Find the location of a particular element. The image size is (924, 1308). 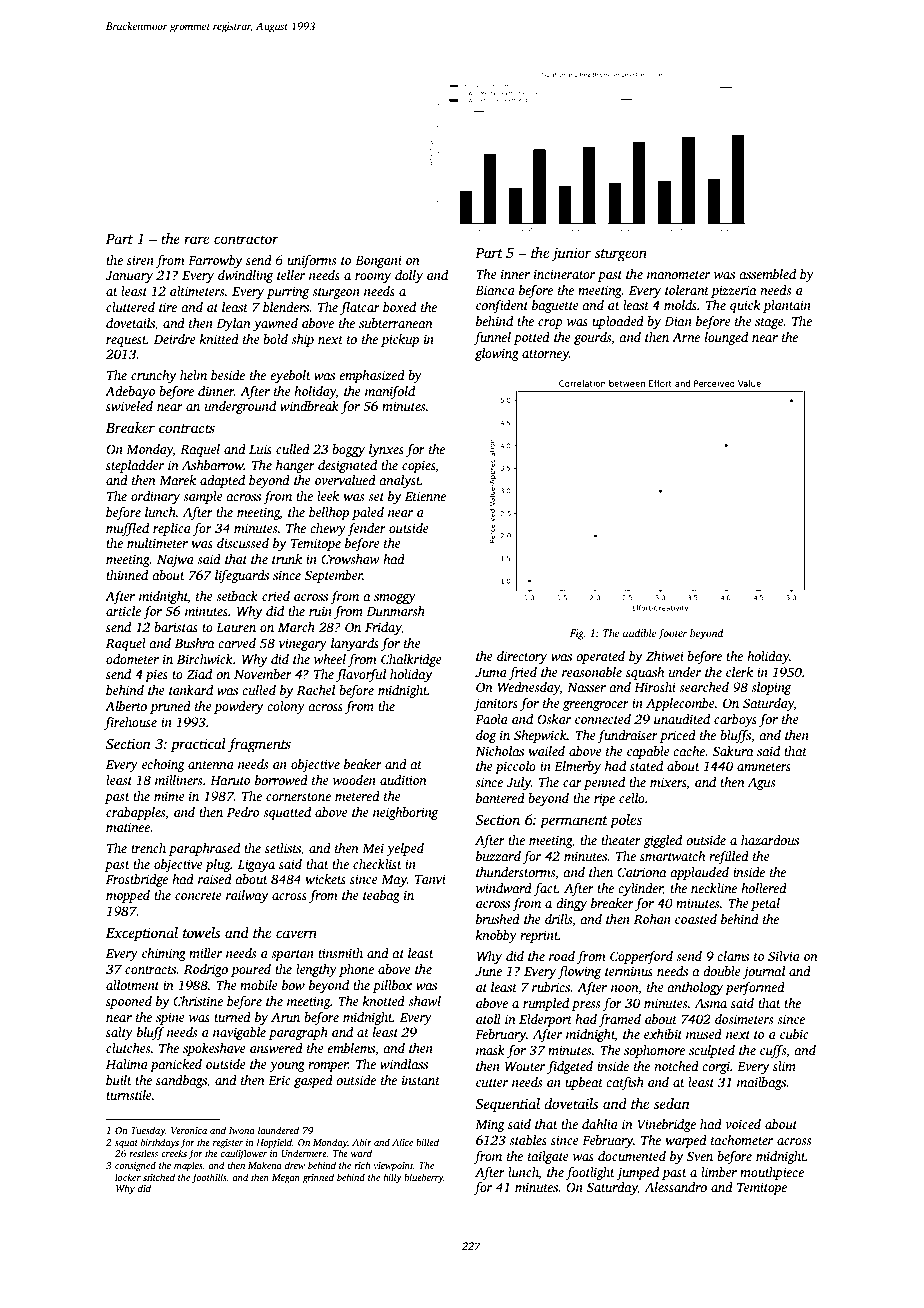

dolly is located at coordinates (409, 276).
